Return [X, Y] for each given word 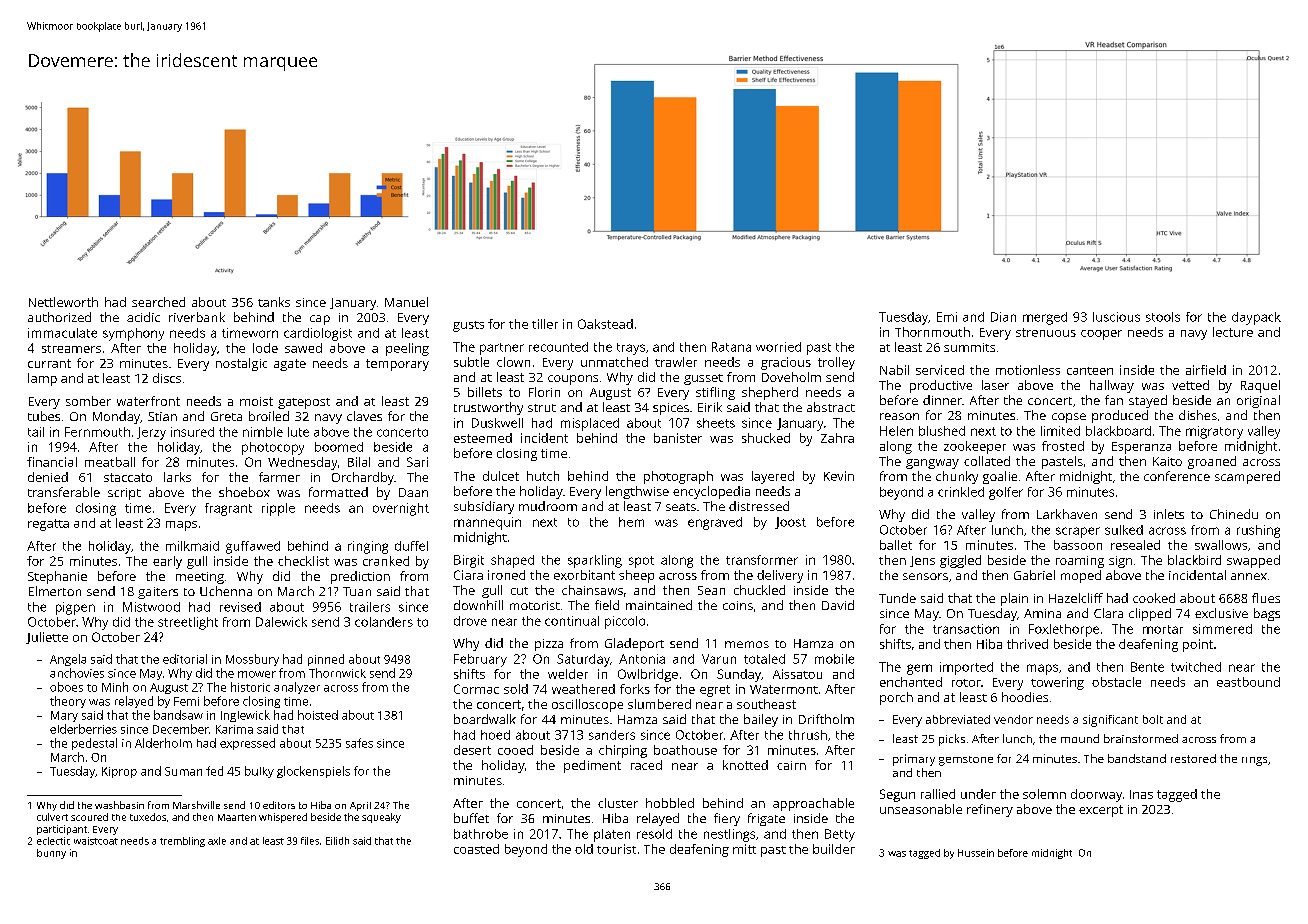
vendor [1013, 719]
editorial [185, 659]
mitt [744, 849]
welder [568, 674]
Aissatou [797, 674]
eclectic [53, 841]
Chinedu [1234, 514]
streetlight [188, 623]
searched [158, 302]
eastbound [1248, 682]
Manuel [406, 302]
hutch [543, 476]
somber [88, 401]
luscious [1116, 317]
